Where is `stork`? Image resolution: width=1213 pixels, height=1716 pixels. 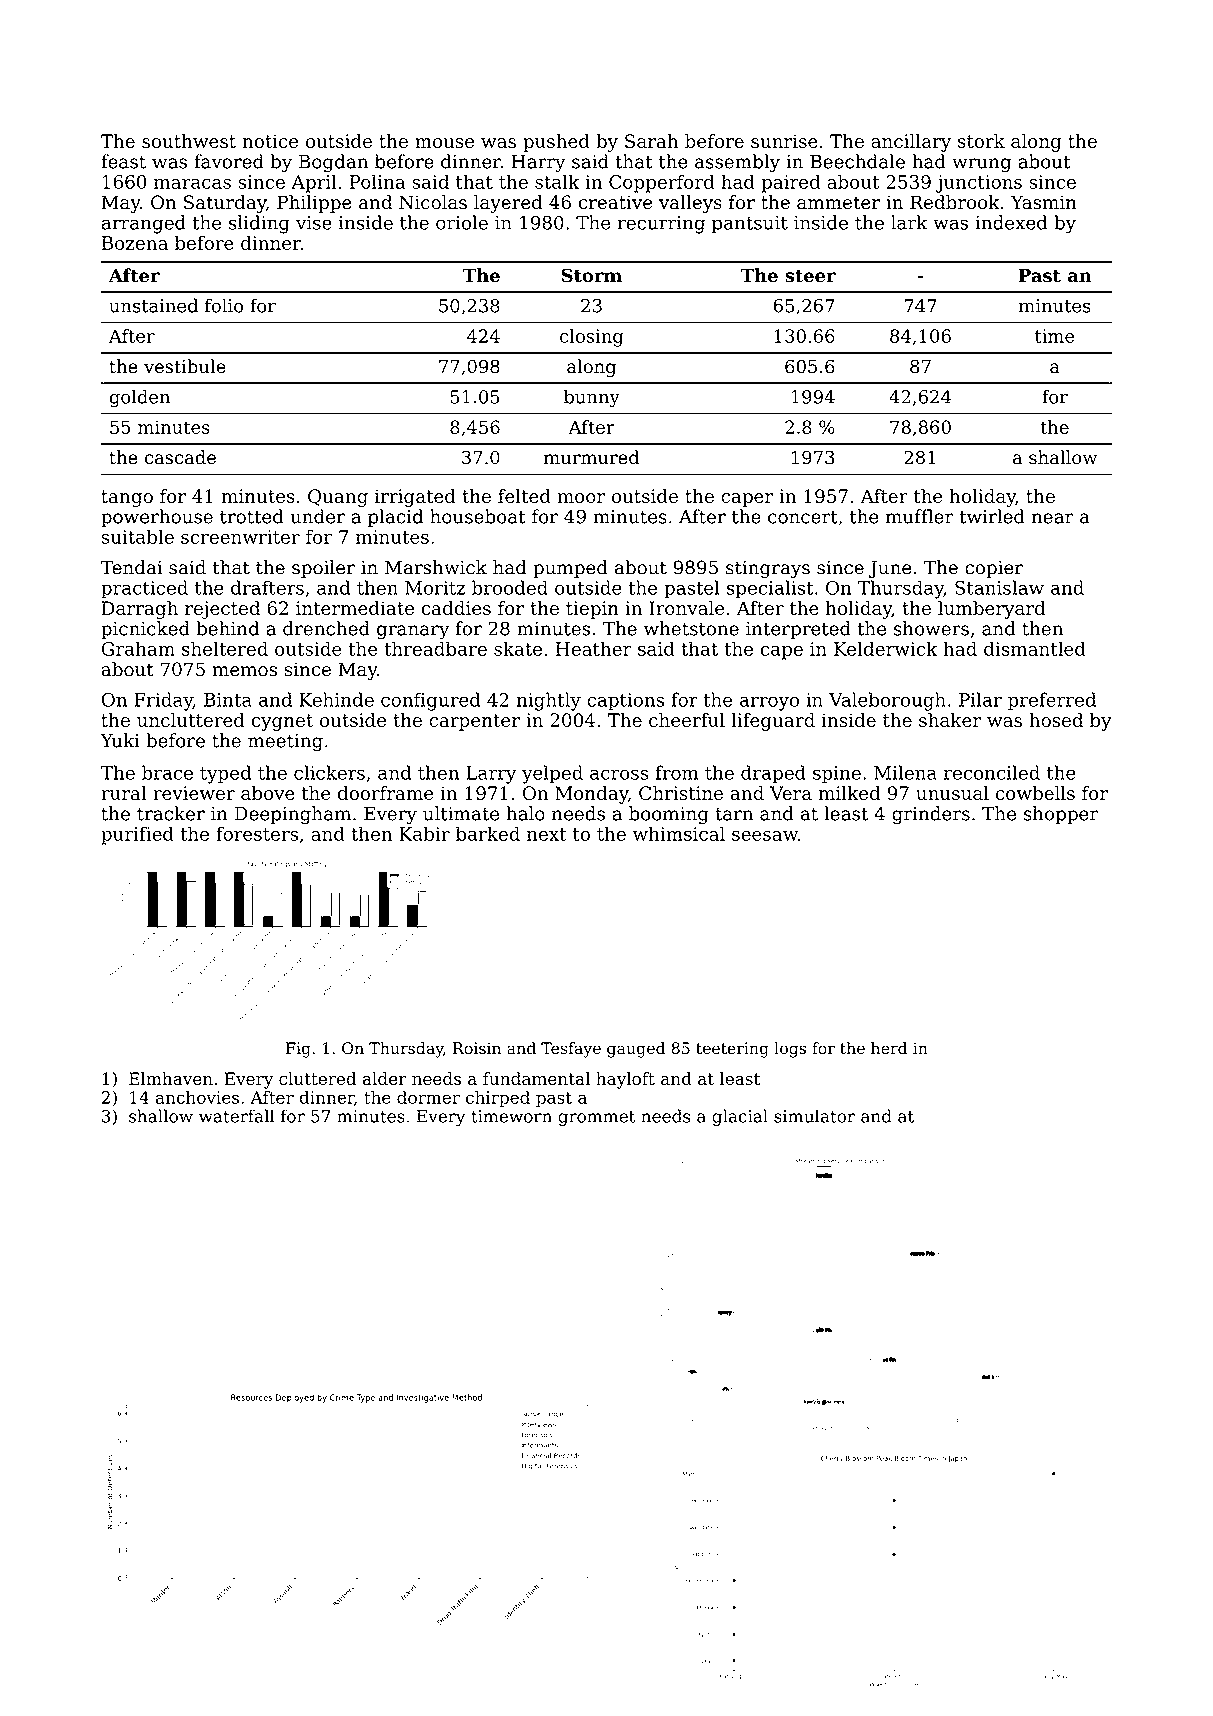
stork is located at coordinates (981, 141).
